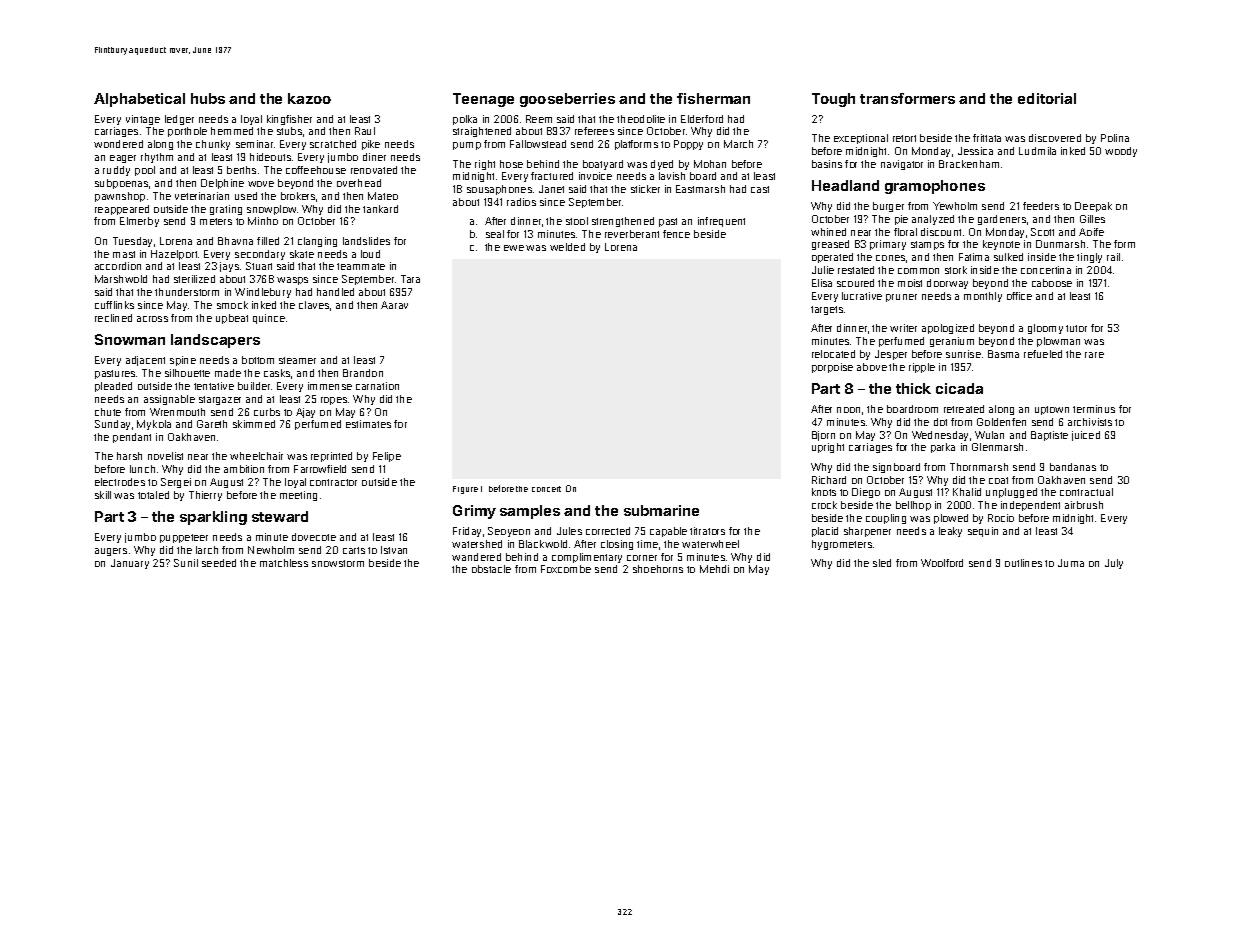  What do you see at coordinates (882, 563) in the document?
I see `sled` at bounding box center [882, 563].
